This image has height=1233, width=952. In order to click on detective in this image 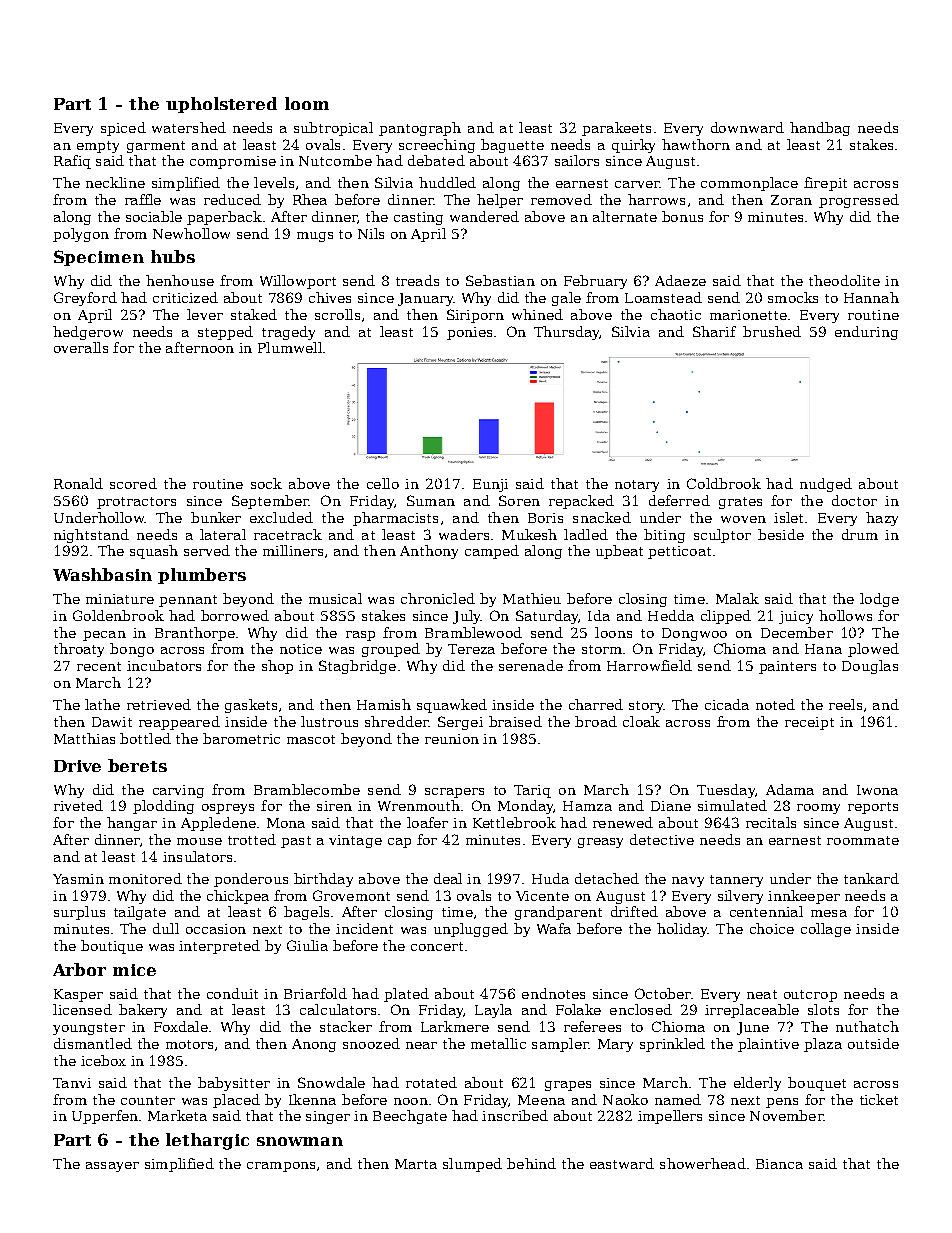, I will do `click(662, 839)`.
